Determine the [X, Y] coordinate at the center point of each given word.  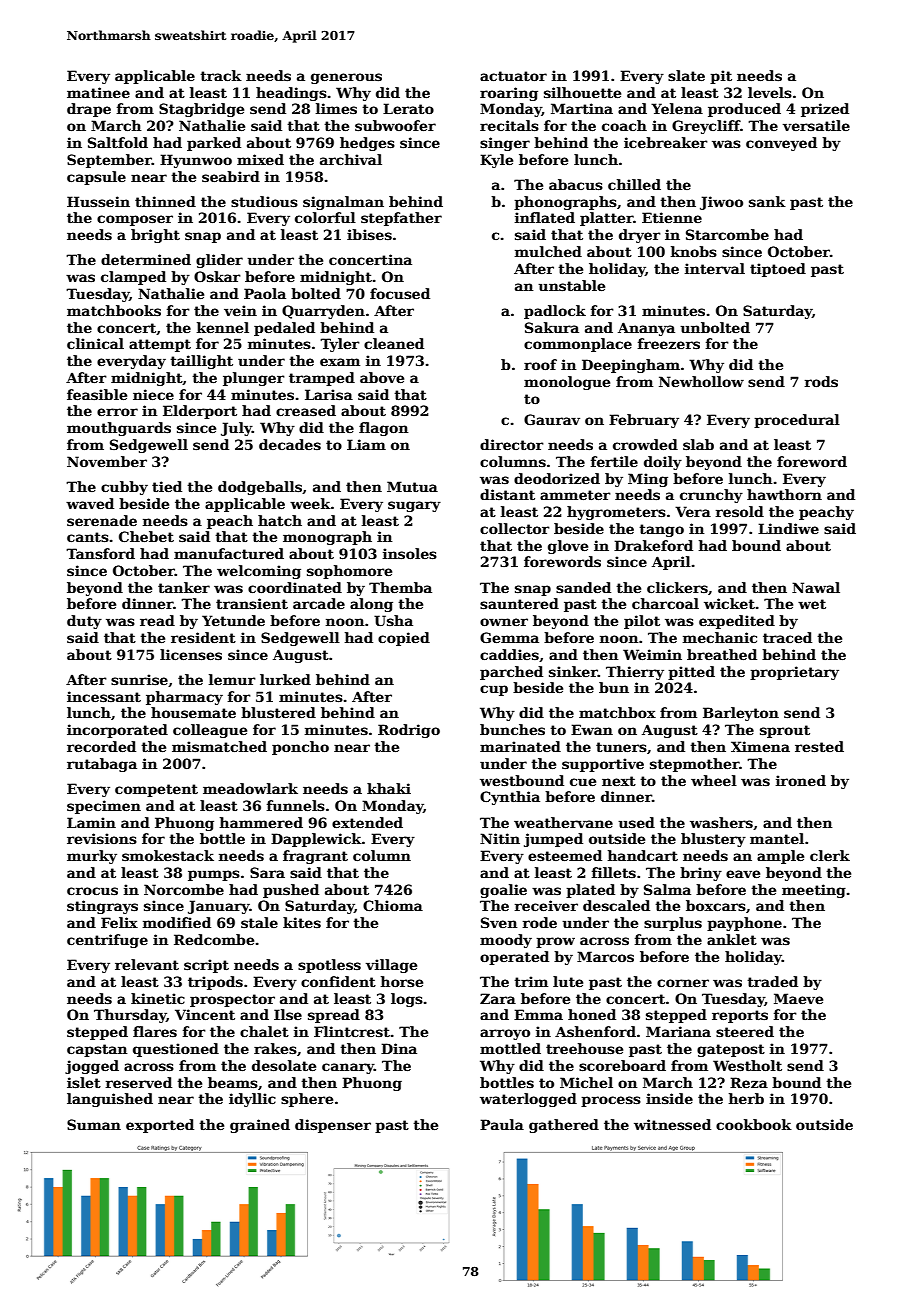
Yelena [677, 108]
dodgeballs [260, 488]
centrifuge [107, 941]
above [382, 377]
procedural [797, 421]
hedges [367, 144]
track [221, 75]
